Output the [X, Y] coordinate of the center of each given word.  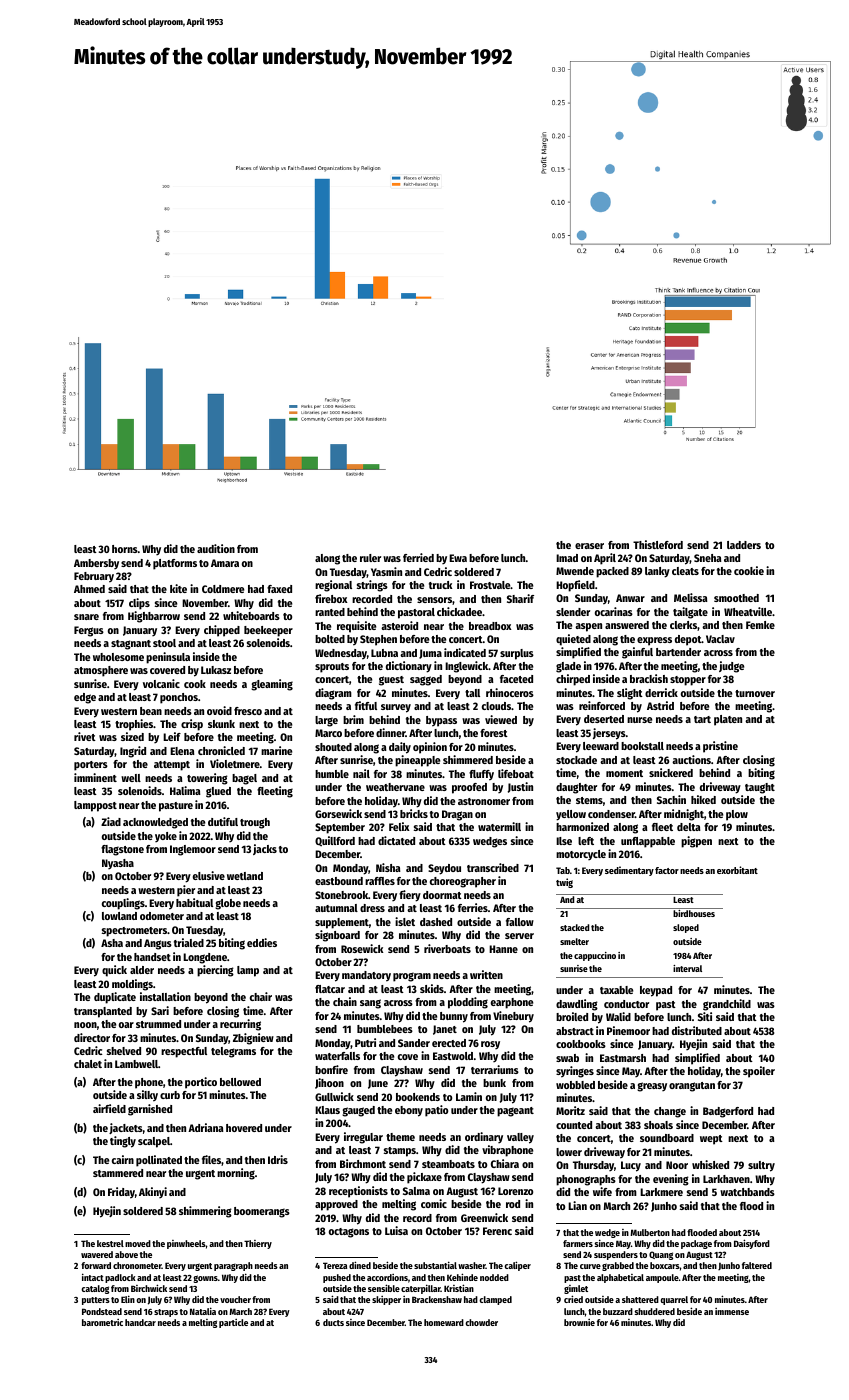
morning [236, 1174]
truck [440, 585]
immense [732, 1311]
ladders [744, 545]
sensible [384, 1288]
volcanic [161, 683]
